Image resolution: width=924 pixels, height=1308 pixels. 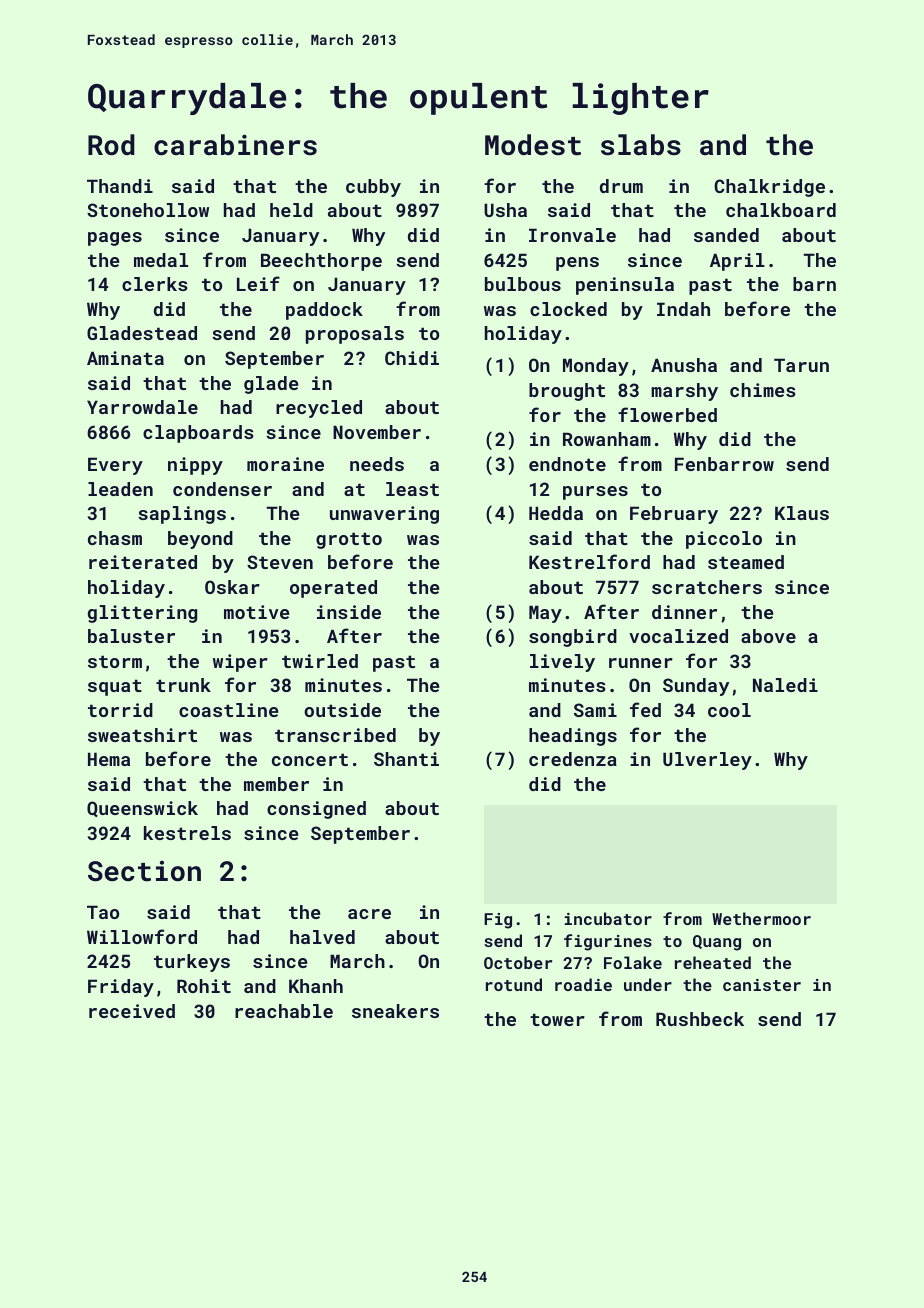 What do you see at coordinates (707, 761) in the screenshot?
I see `Ulverley` at bounding box center [707, 761].
